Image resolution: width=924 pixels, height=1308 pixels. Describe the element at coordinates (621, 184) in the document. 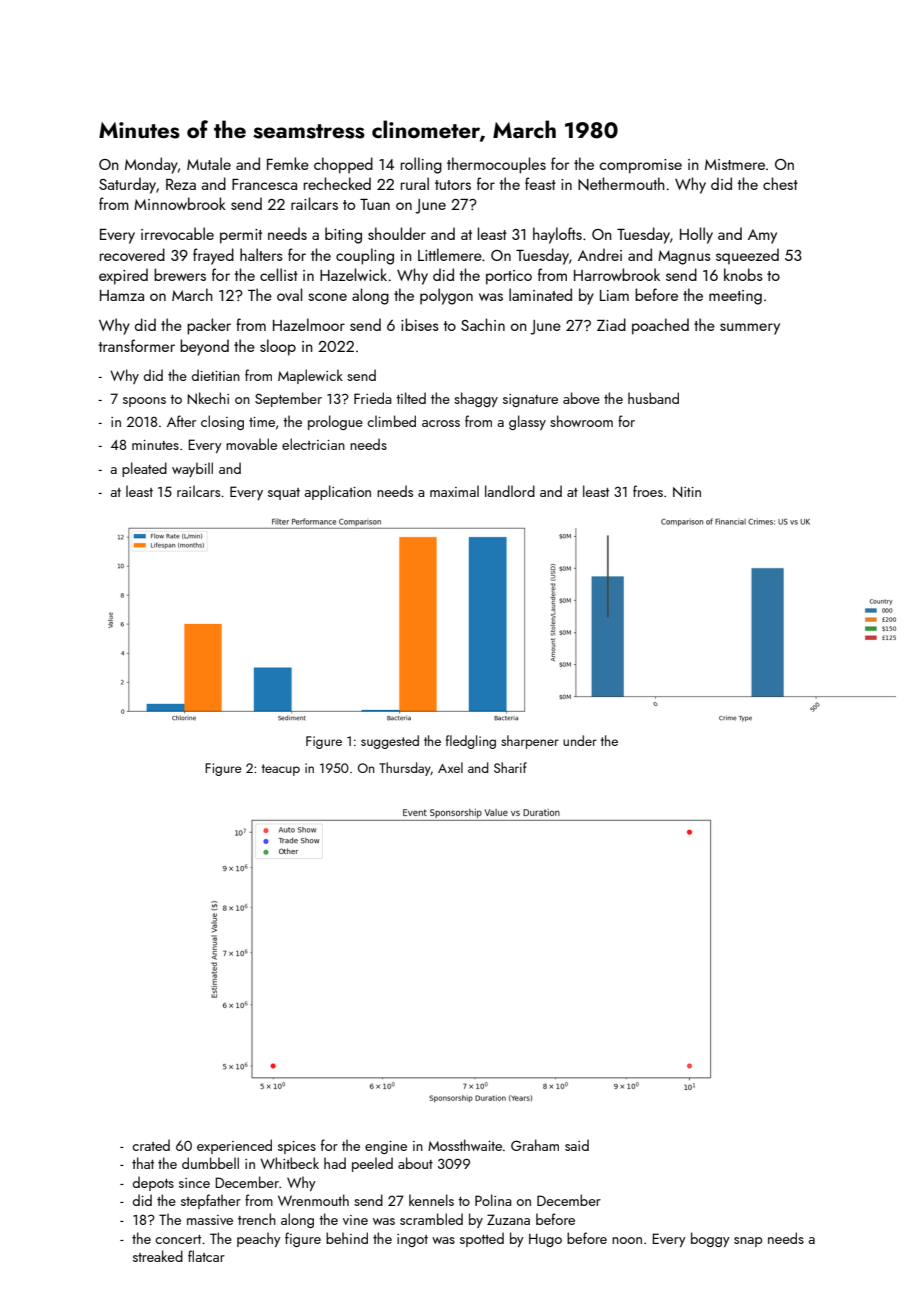

I see `Nethermouth` at that location.
